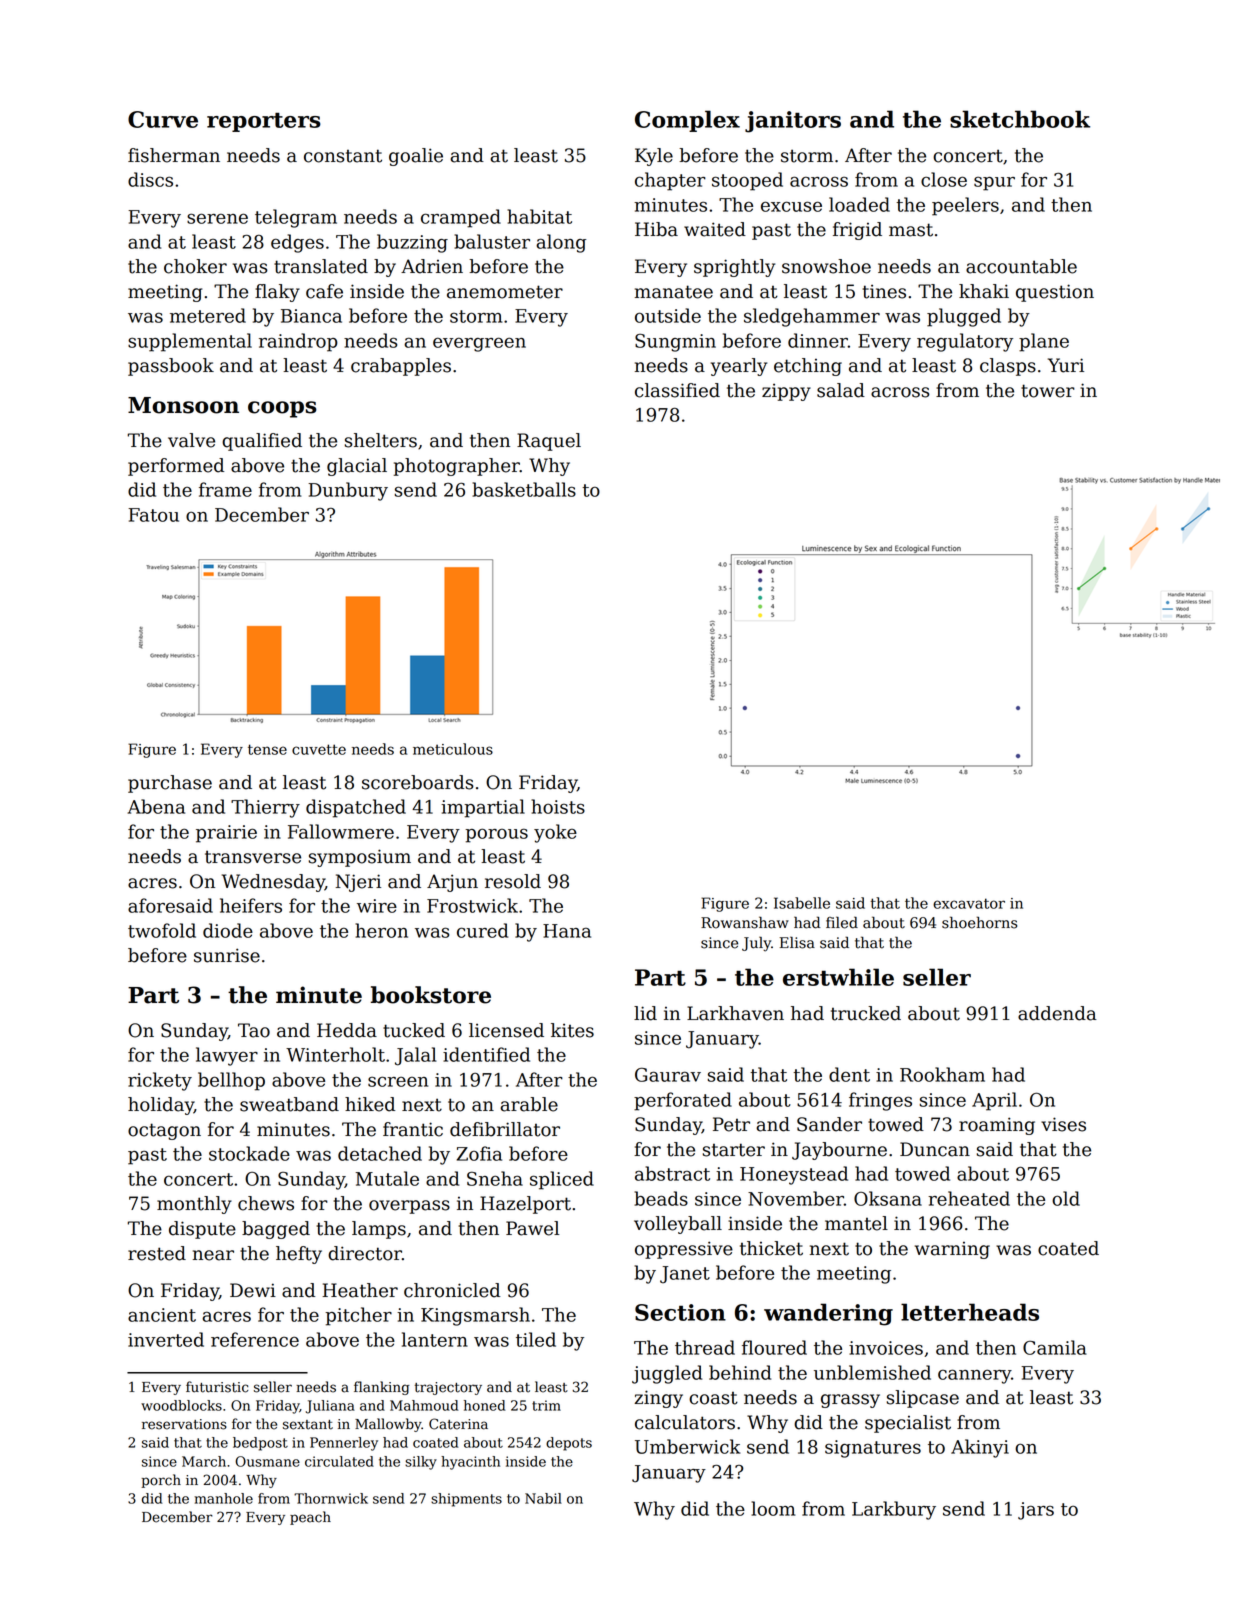 This screenshot has width=1238, height=1602. Describe the element at coordinates (558, 806) in the screenshot. I see `hoists` at that location.
